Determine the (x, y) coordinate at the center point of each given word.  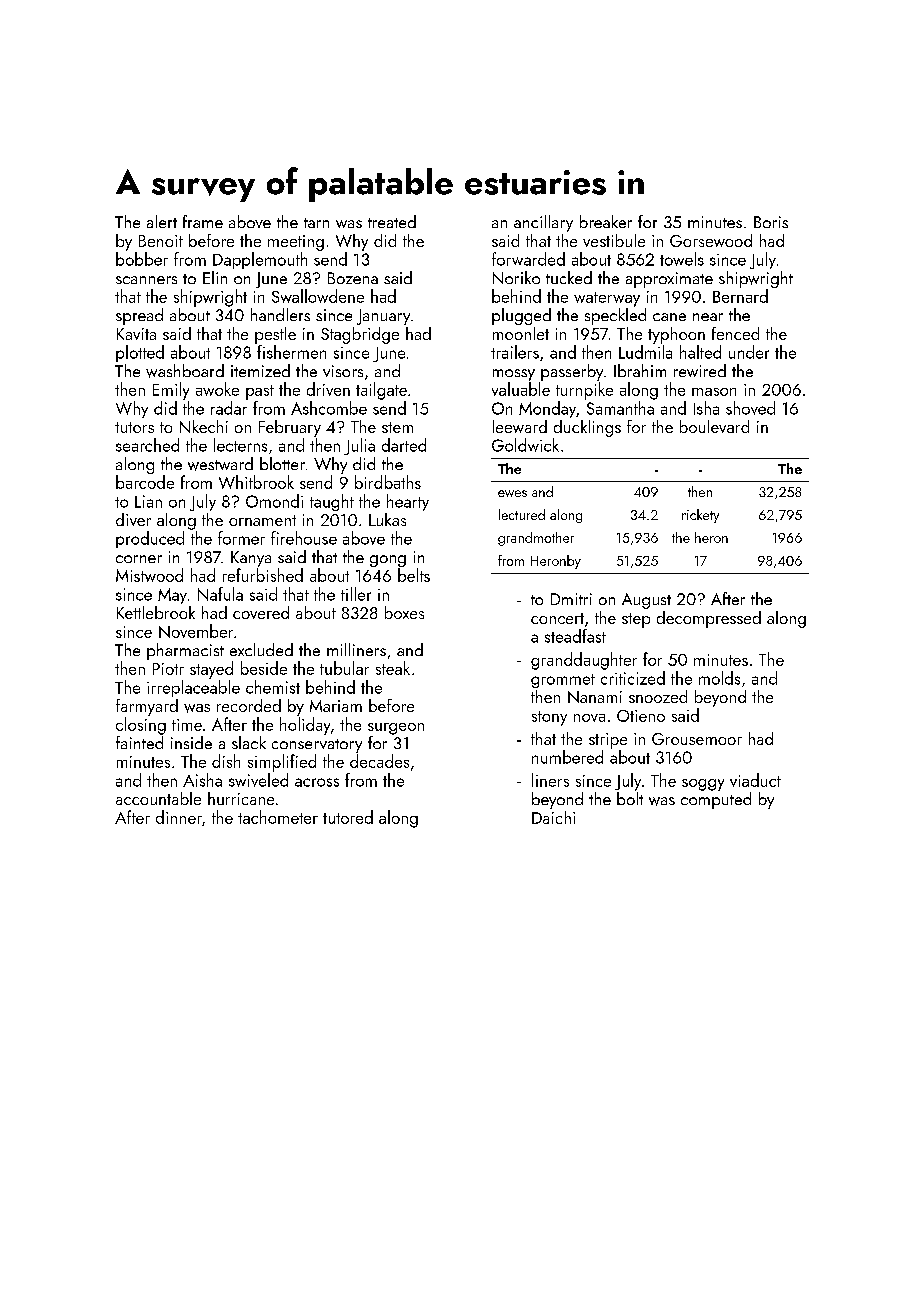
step (636, 620)
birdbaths (388, 482)
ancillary (543, 223)
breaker (606, 221)
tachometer (278, 817)
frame (203, 221)
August (646, 601)
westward (220, 464)
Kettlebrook (156, 612)
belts (414, 575)
